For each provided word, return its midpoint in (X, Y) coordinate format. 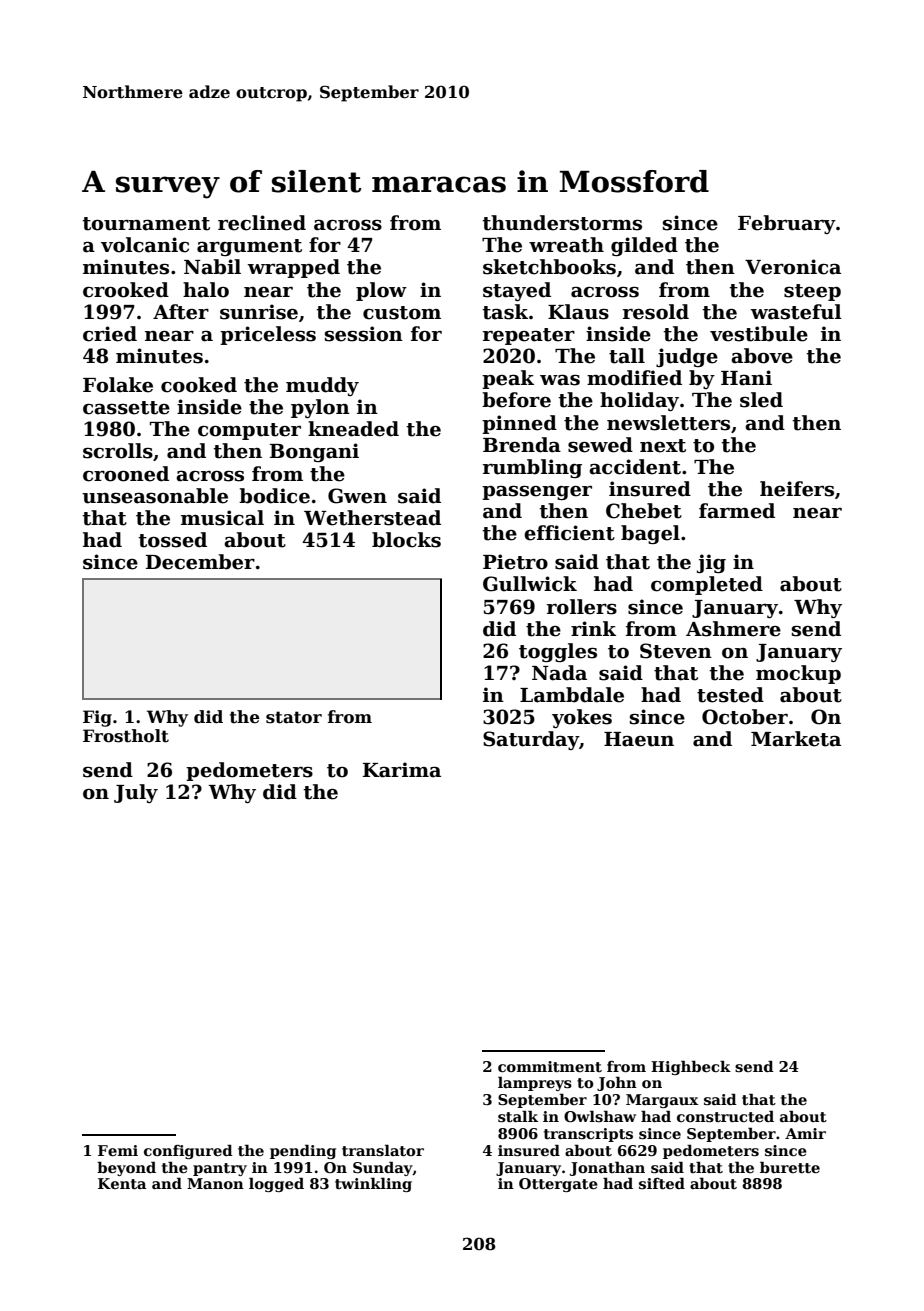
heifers (797, 489)
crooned (126, 474)
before (516, 400)
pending (303, 1151)
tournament (146, 224)
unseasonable (155, 496)
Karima (402, 770)
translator (383, 1150)
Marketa (796, 739)
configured (188, 1151)
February (787, 224)
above (762, 356)
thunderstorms (562, 223)
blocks (406, 540)
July (136, 793)
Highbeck (691, 1067)
